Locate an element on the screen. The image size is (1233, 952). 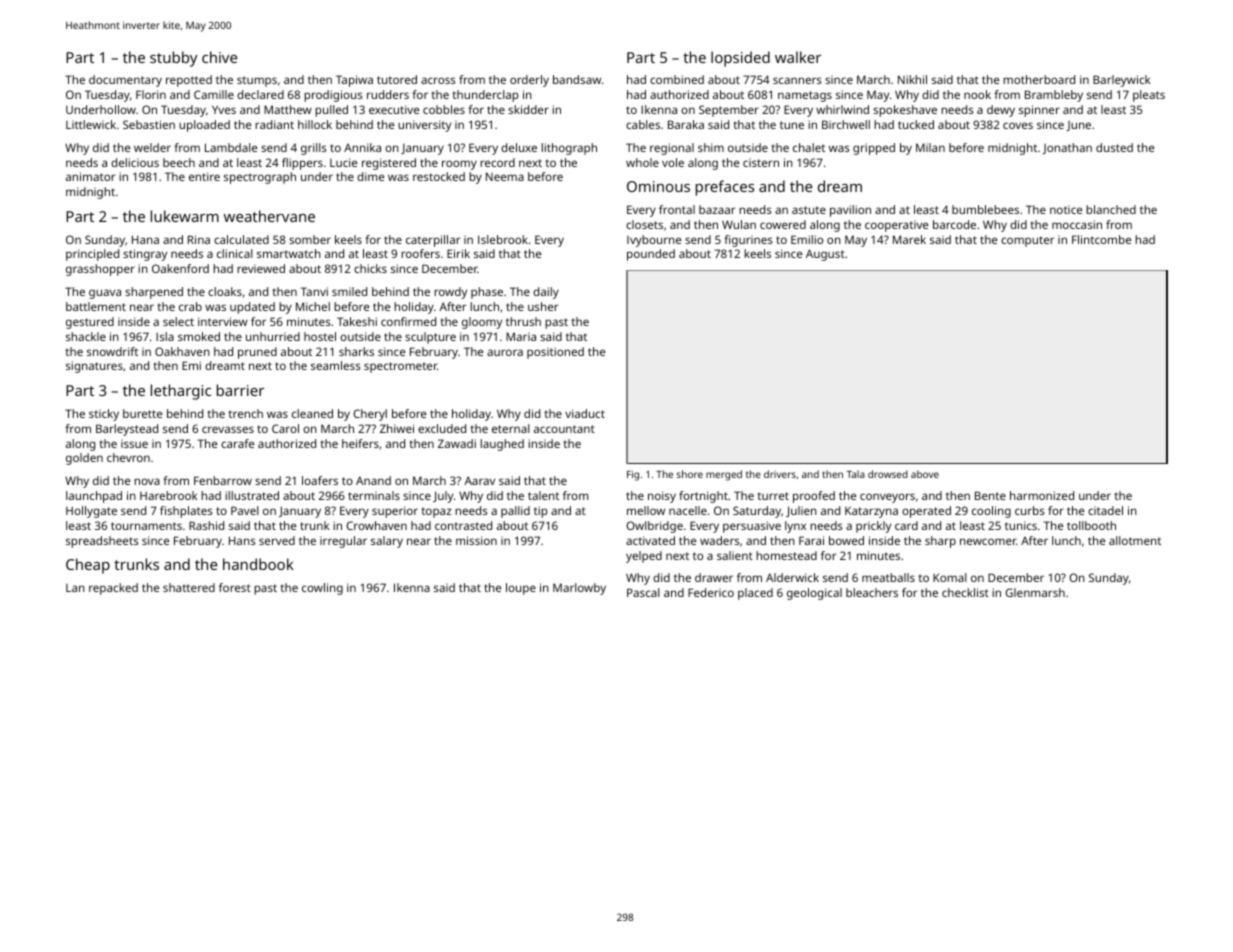
Islebrook is located at coordinates (503, 239).
